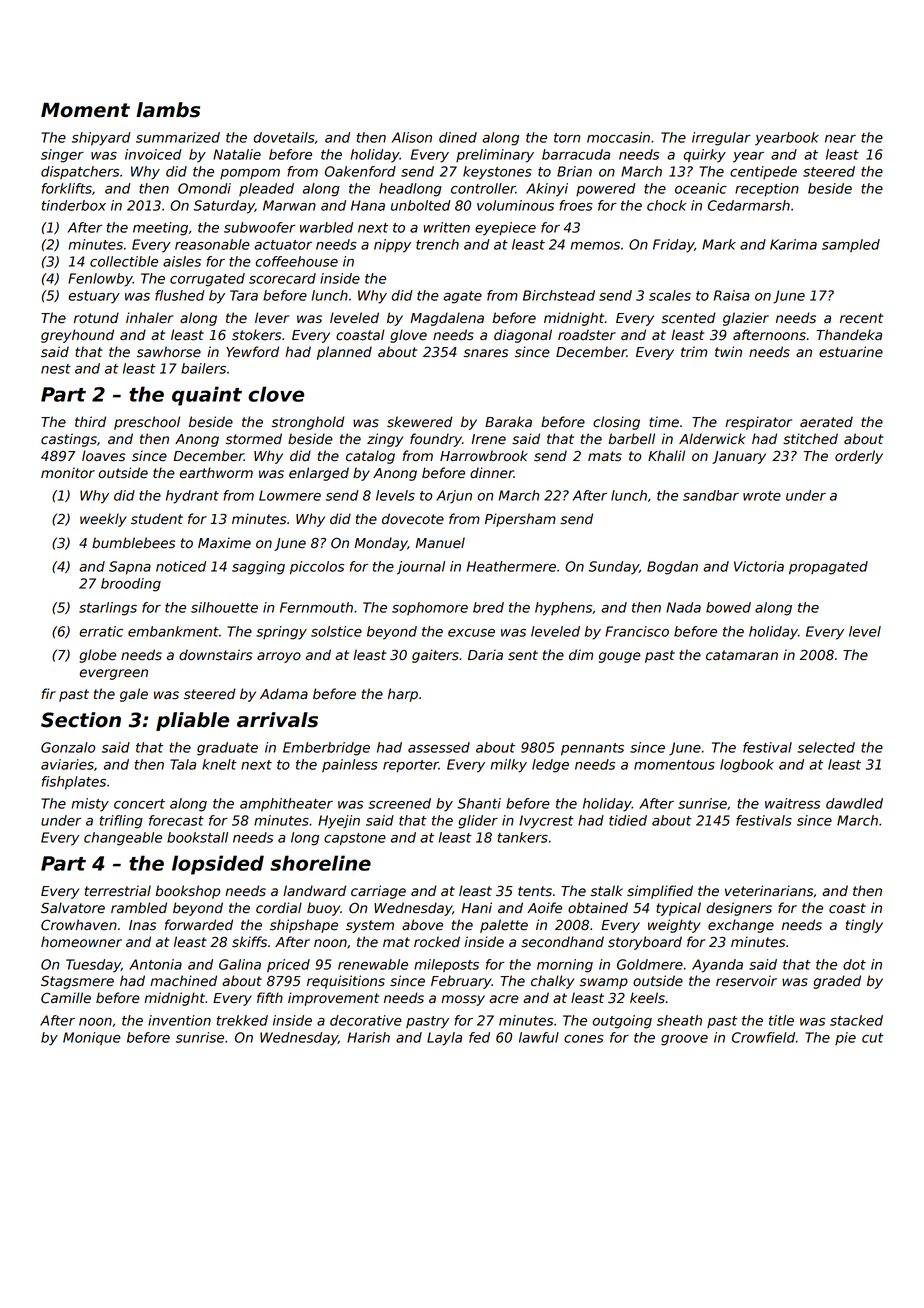  What do you see at coordinates (350, 765) in the document?
I see `painless` at bounding box center [350, 765].
